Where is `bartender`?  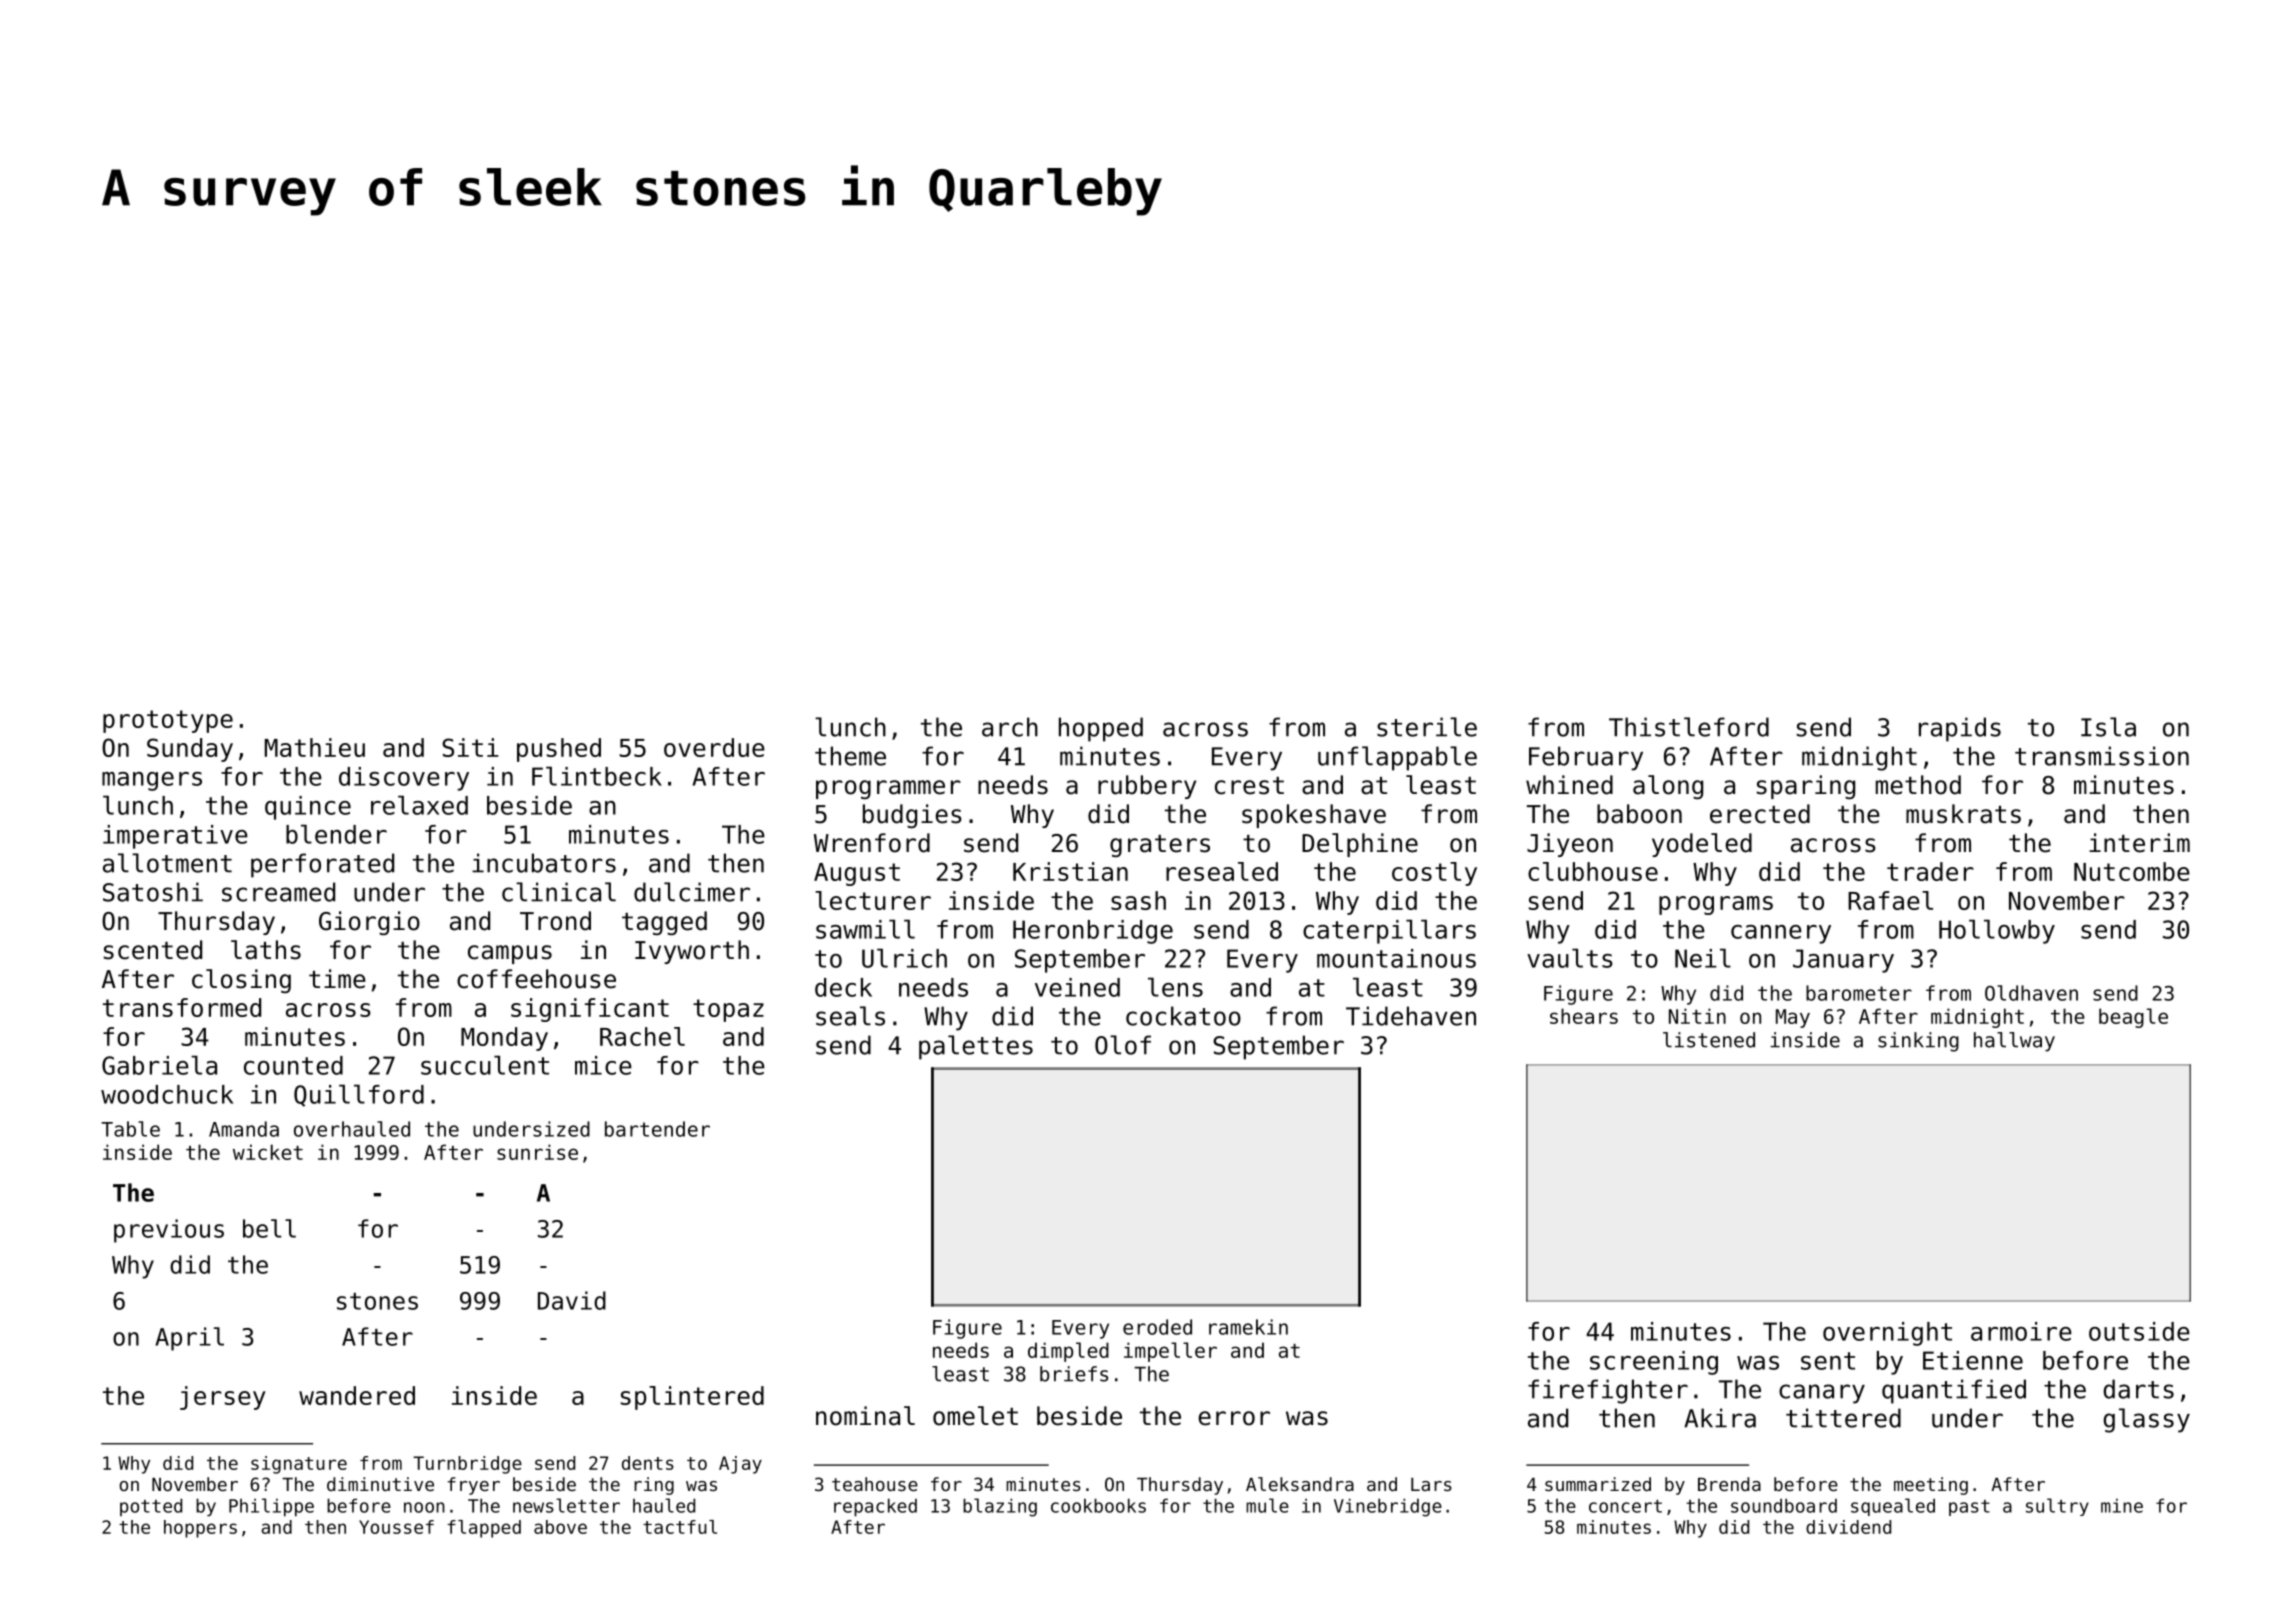 bartender is located at coordinates (657, 1129).
